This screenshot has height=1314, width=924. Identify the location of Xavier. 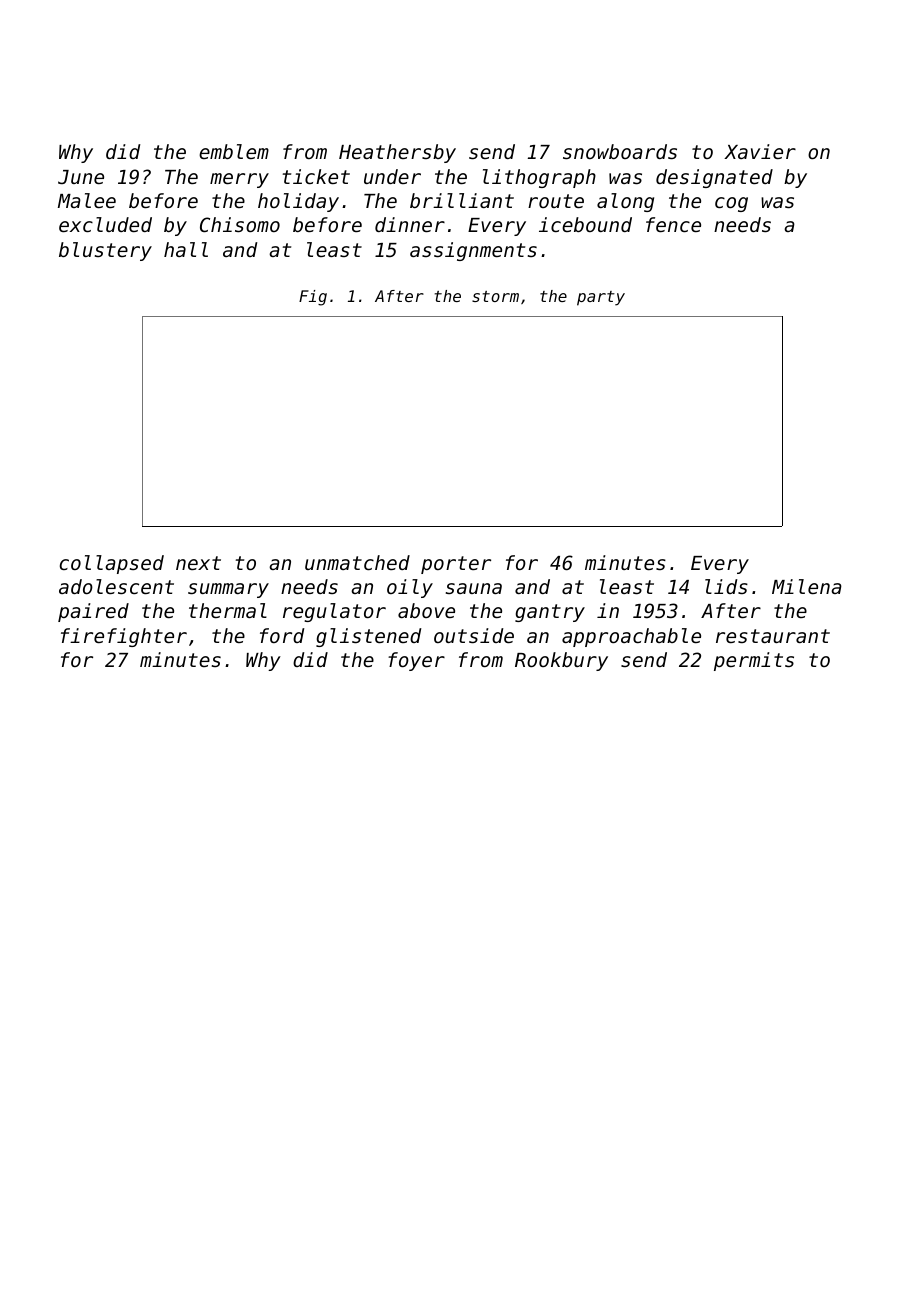
(760, 151).
